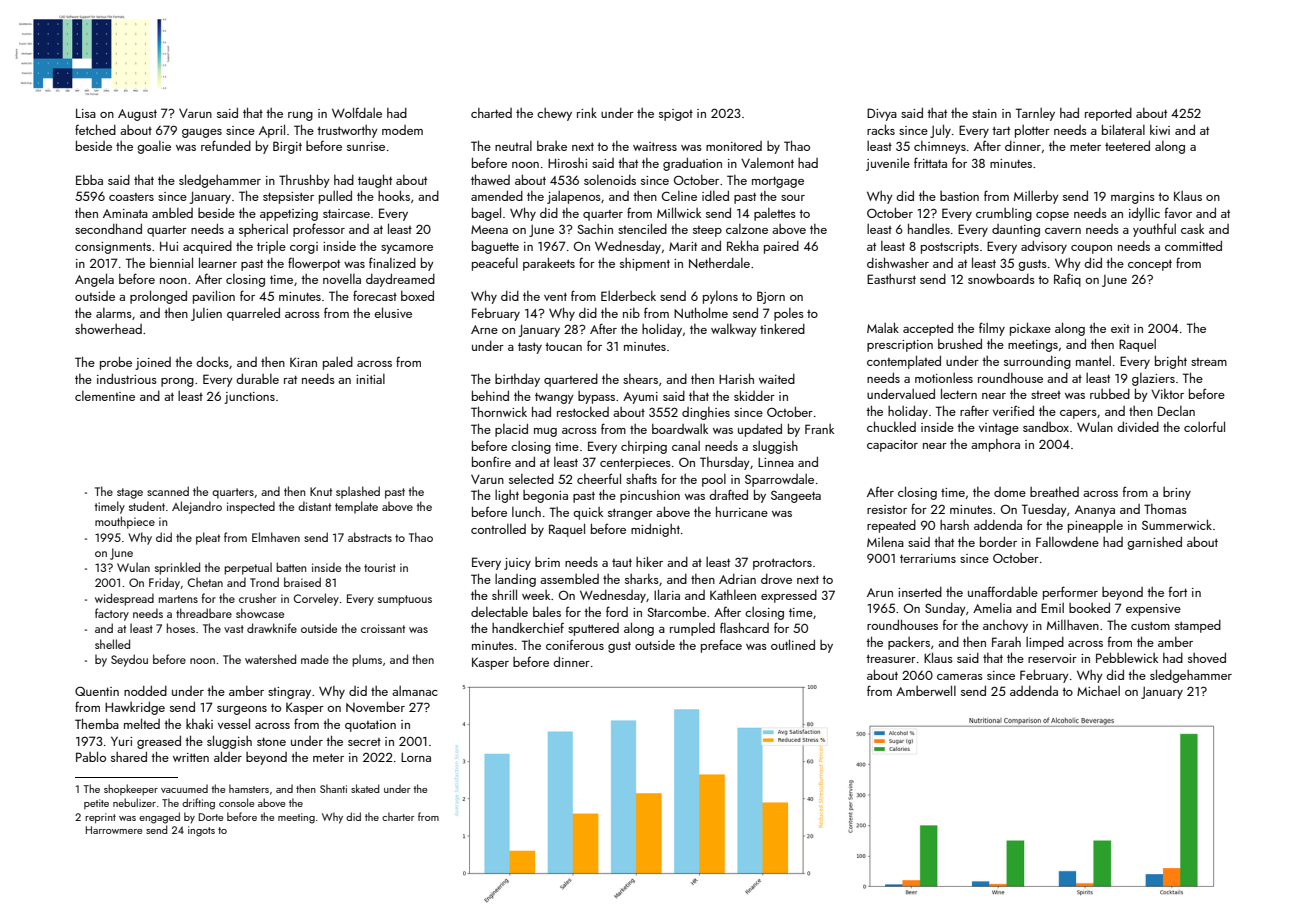  I want to click on surrounding, so click(1037, 362).
